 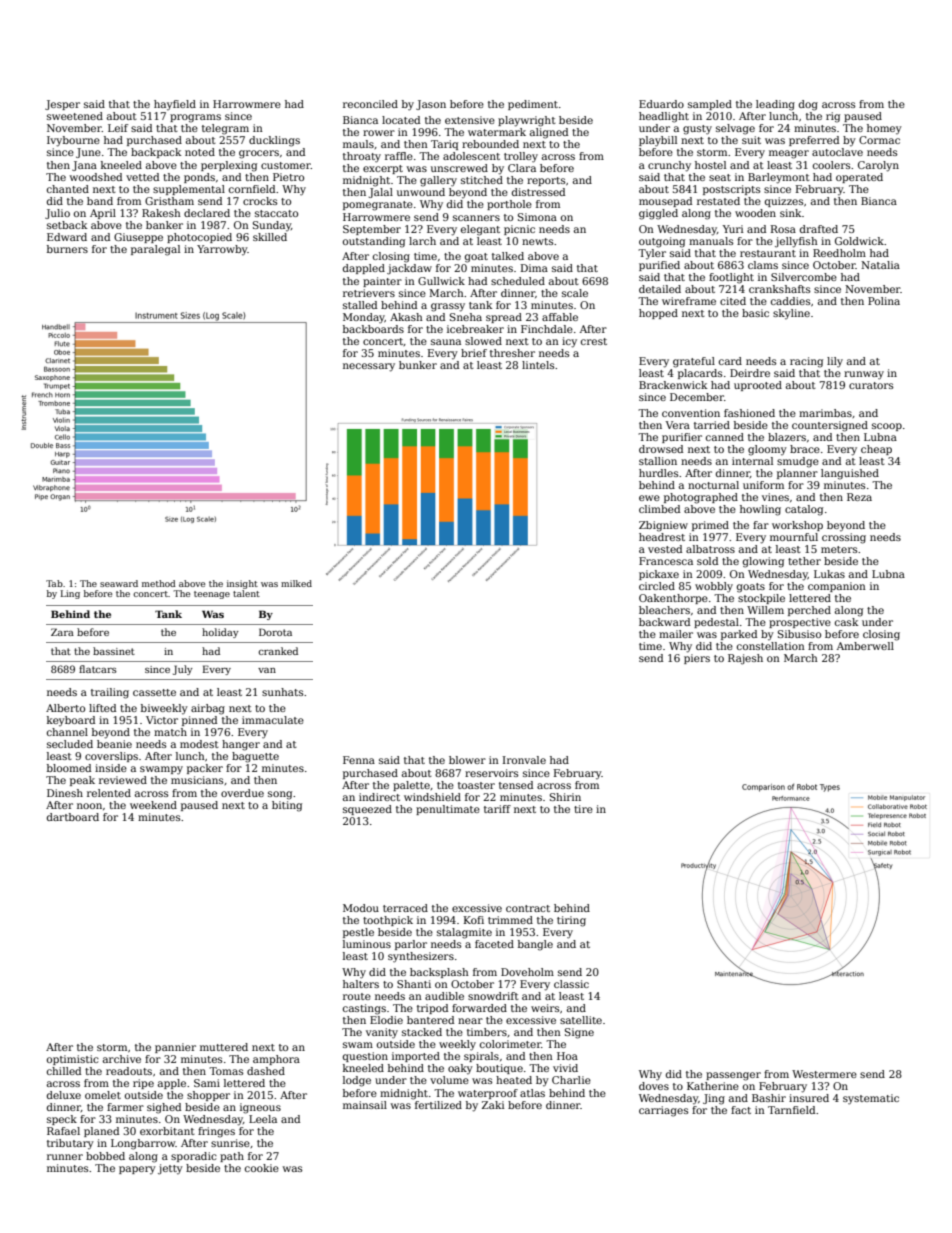 I want to click on hurdles, so click(x=658, y=473).
